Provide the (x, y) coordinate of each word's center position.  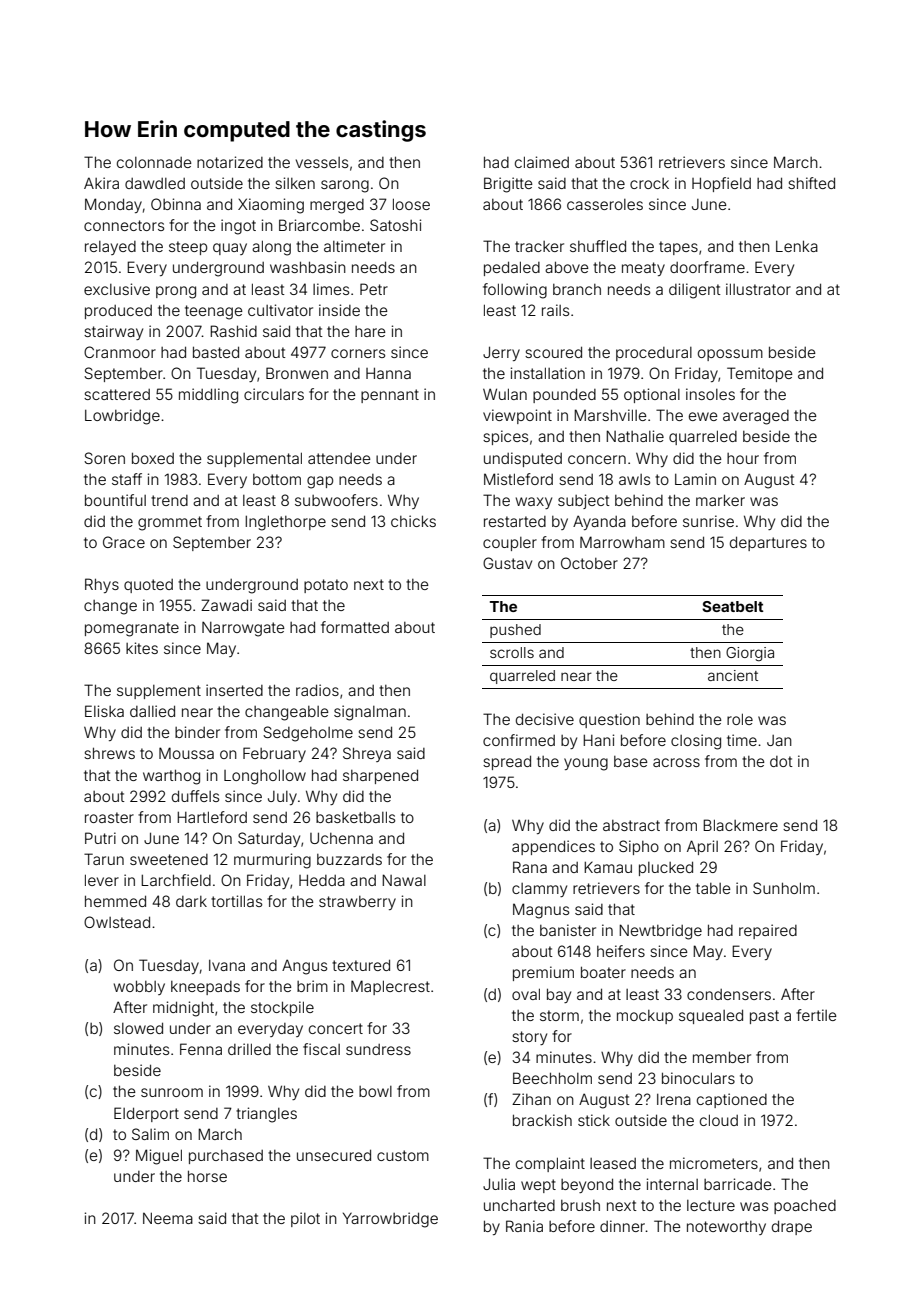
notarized (230, 162)
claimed (542, 162)
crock (649, 183)
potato (326, 586)
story (529, 1038)
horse (207, 1176)
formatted (355, 627)
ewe (703, 416)
